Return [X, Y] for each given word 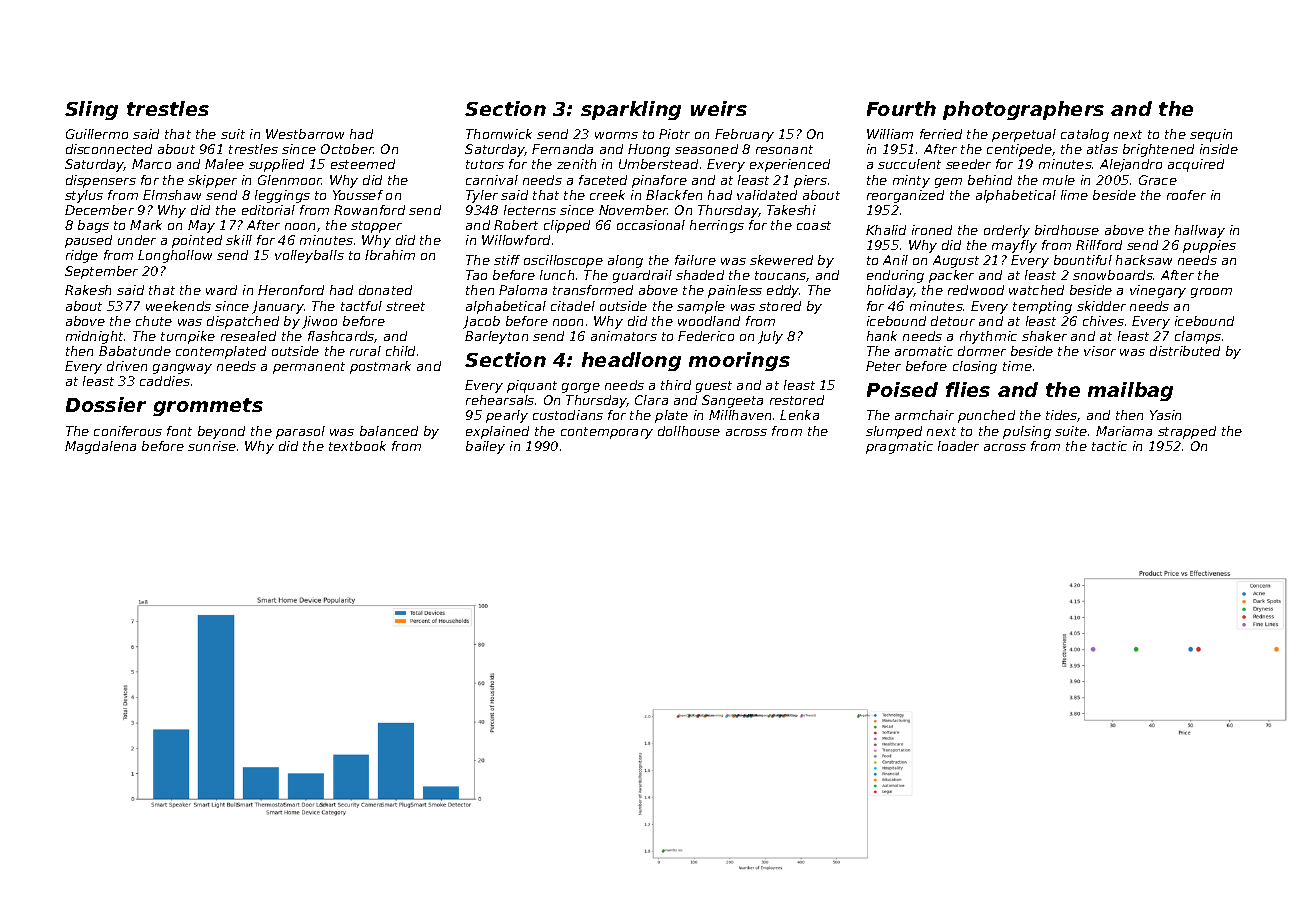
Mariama [1124, 431]
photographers [1023, 110]
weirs [719, 108]
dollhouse [689, 431]
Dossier [106, 404]
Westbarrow [305, 134]
